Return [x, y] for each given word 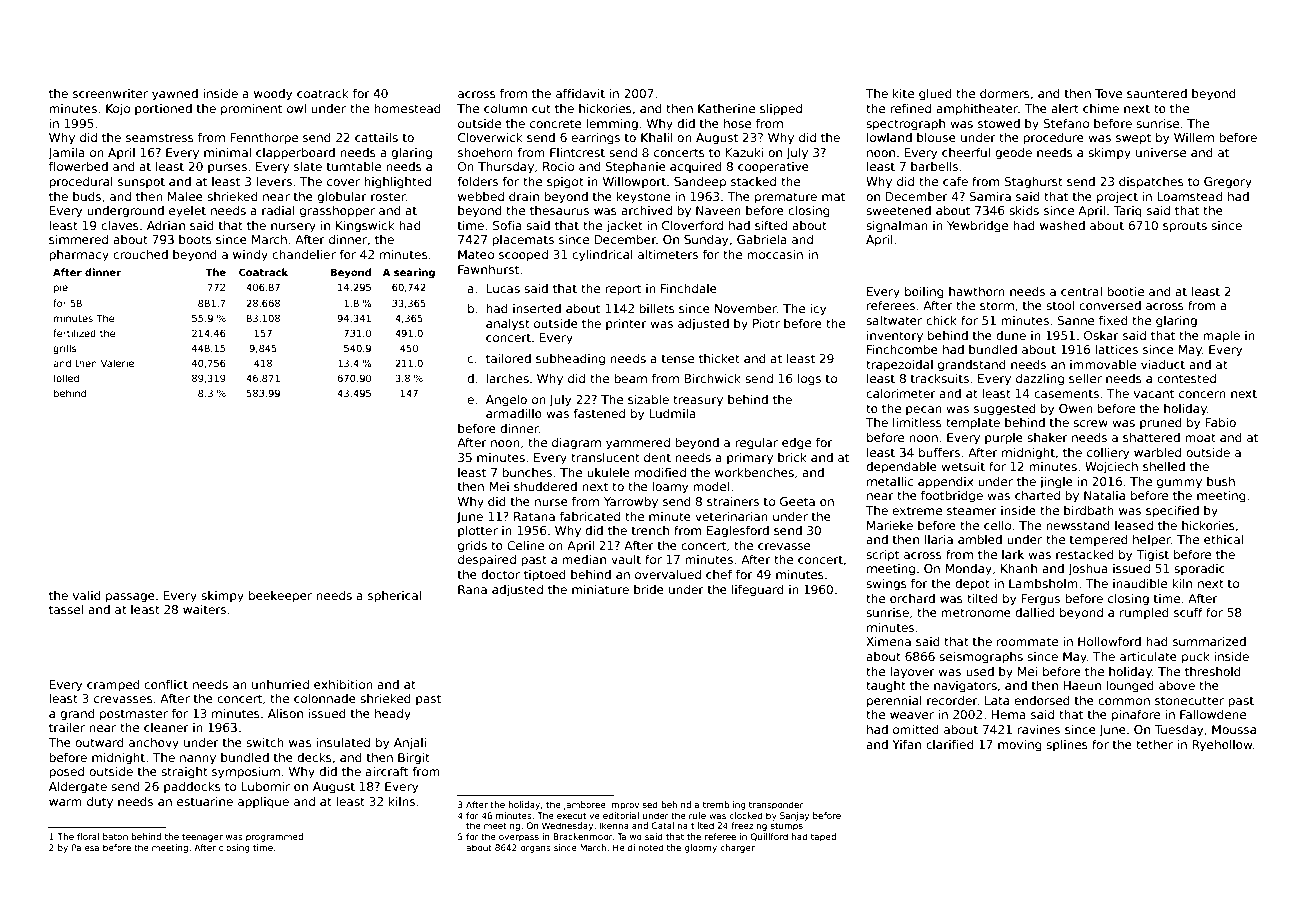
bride [649, 589]
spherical [394, 597]
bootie [1125, 291]
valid [87, 595]
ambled [980, 539]
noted [651, 847]
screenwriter [110, 93]
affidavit [580, 93]
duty [100, 803]
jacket [624, 227]
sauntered [1157, 93]
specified [1172, 511]
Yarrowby [631, 503]
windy [250, 256]
